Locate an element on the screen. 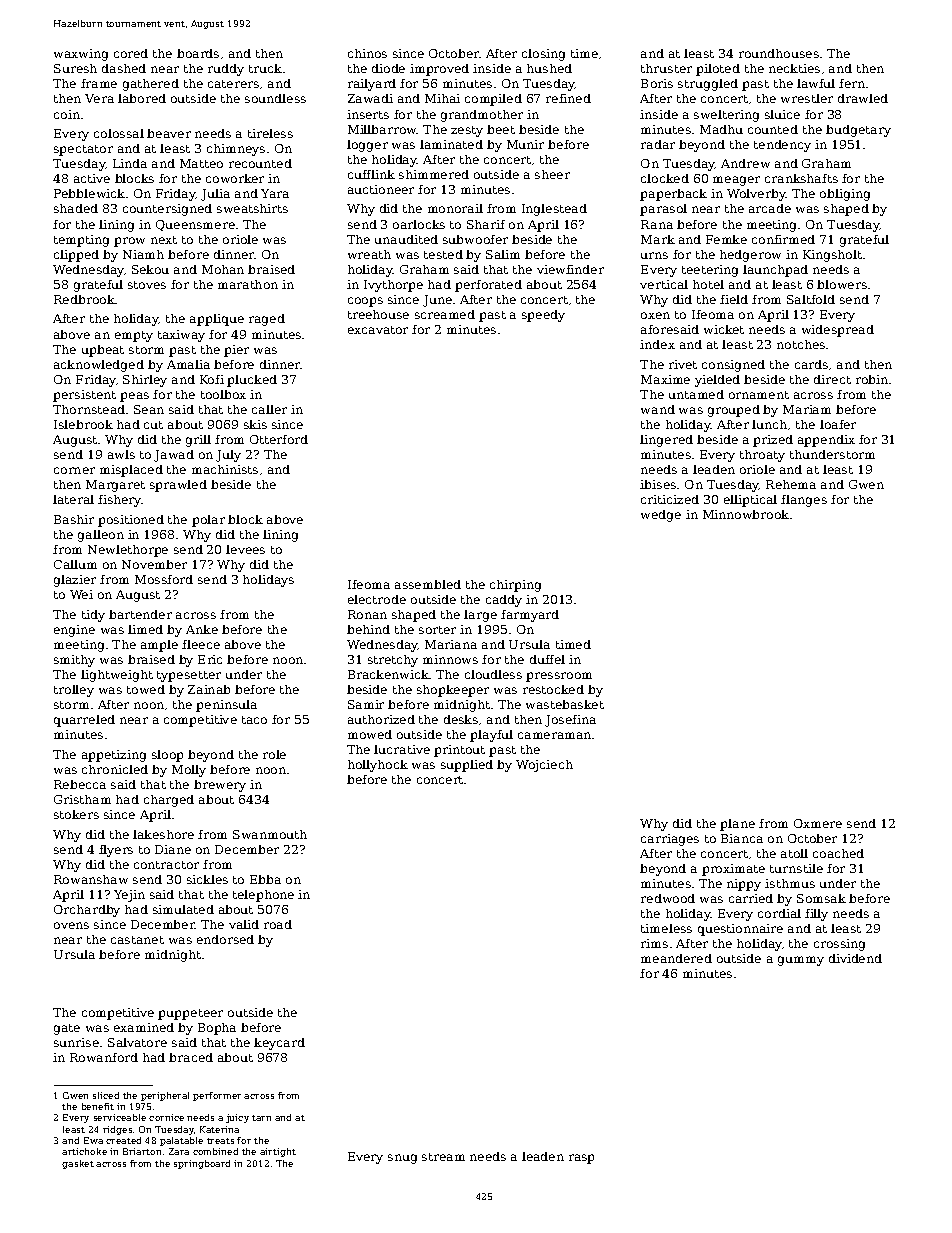 The width and height of the screenshot is (952, 1233). snug is located at coordinates (402, 1159).
